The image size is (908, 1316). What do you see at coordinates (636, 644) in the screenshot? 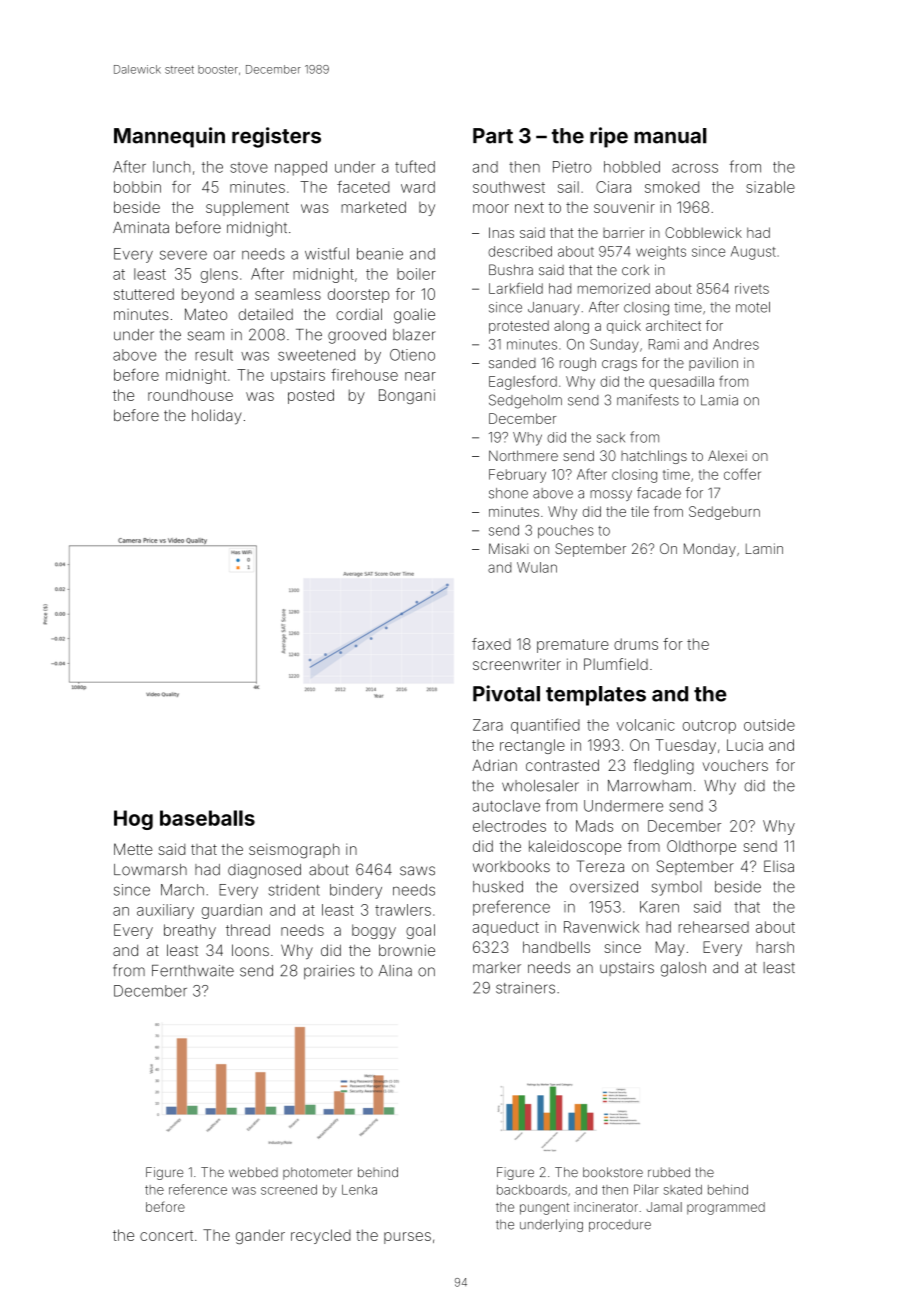
I see `drums` at bounding box center [636, 644].
